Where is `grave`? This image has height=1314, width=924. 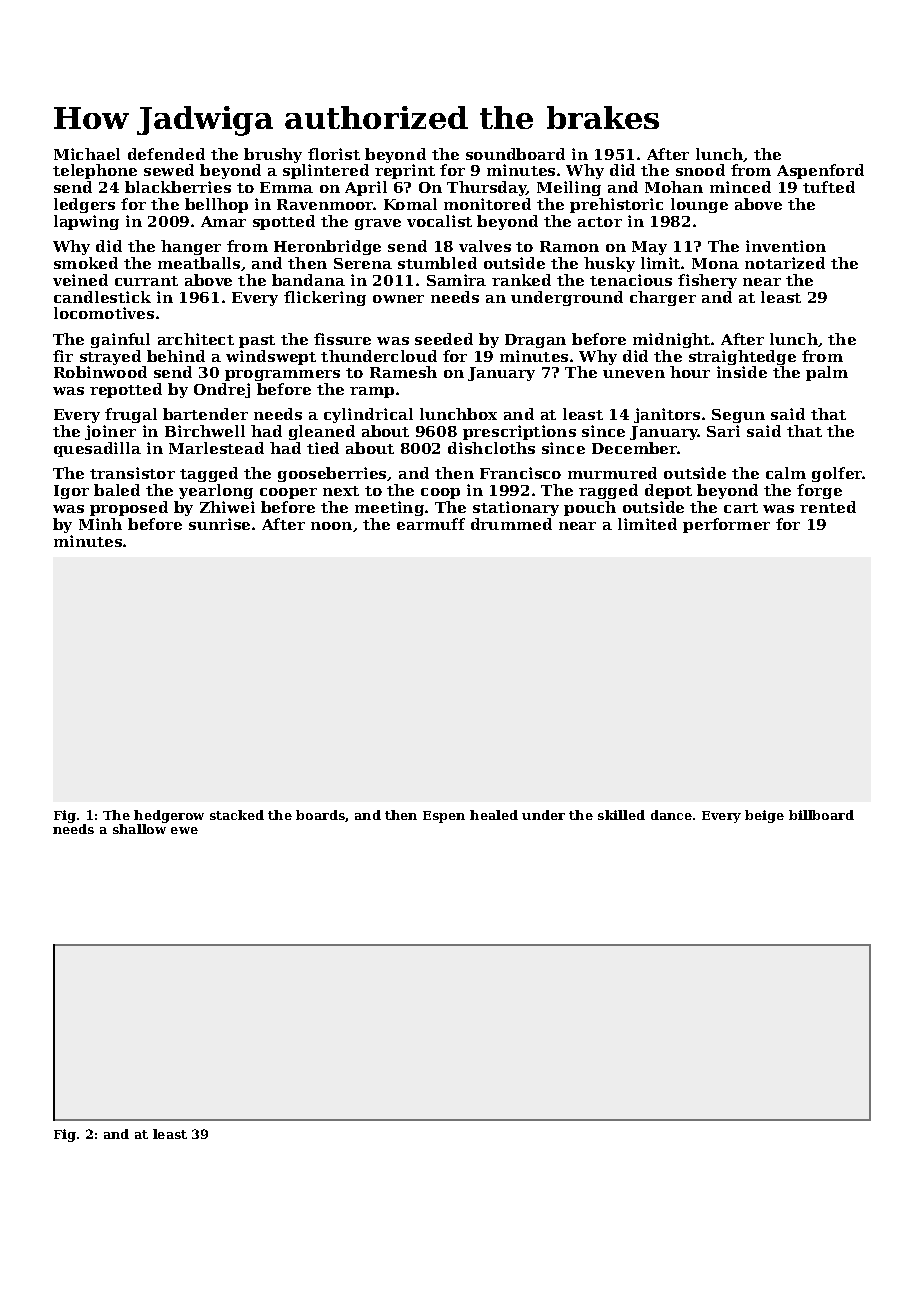 grave is located at coordinates (378, 224).
